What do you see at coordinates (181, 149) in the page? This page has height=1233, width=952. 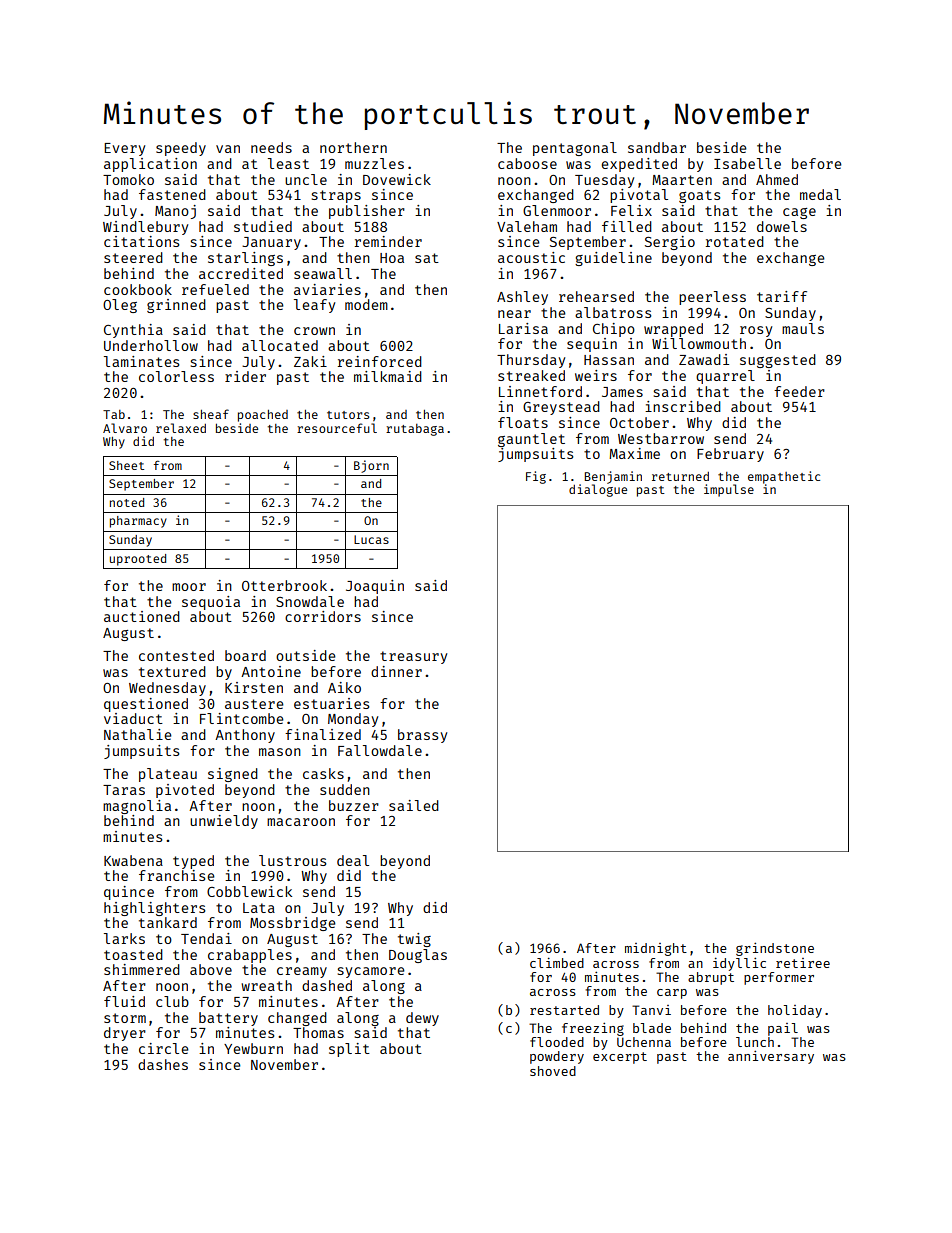 I see `speedy` at bounding box center [181, 149].
